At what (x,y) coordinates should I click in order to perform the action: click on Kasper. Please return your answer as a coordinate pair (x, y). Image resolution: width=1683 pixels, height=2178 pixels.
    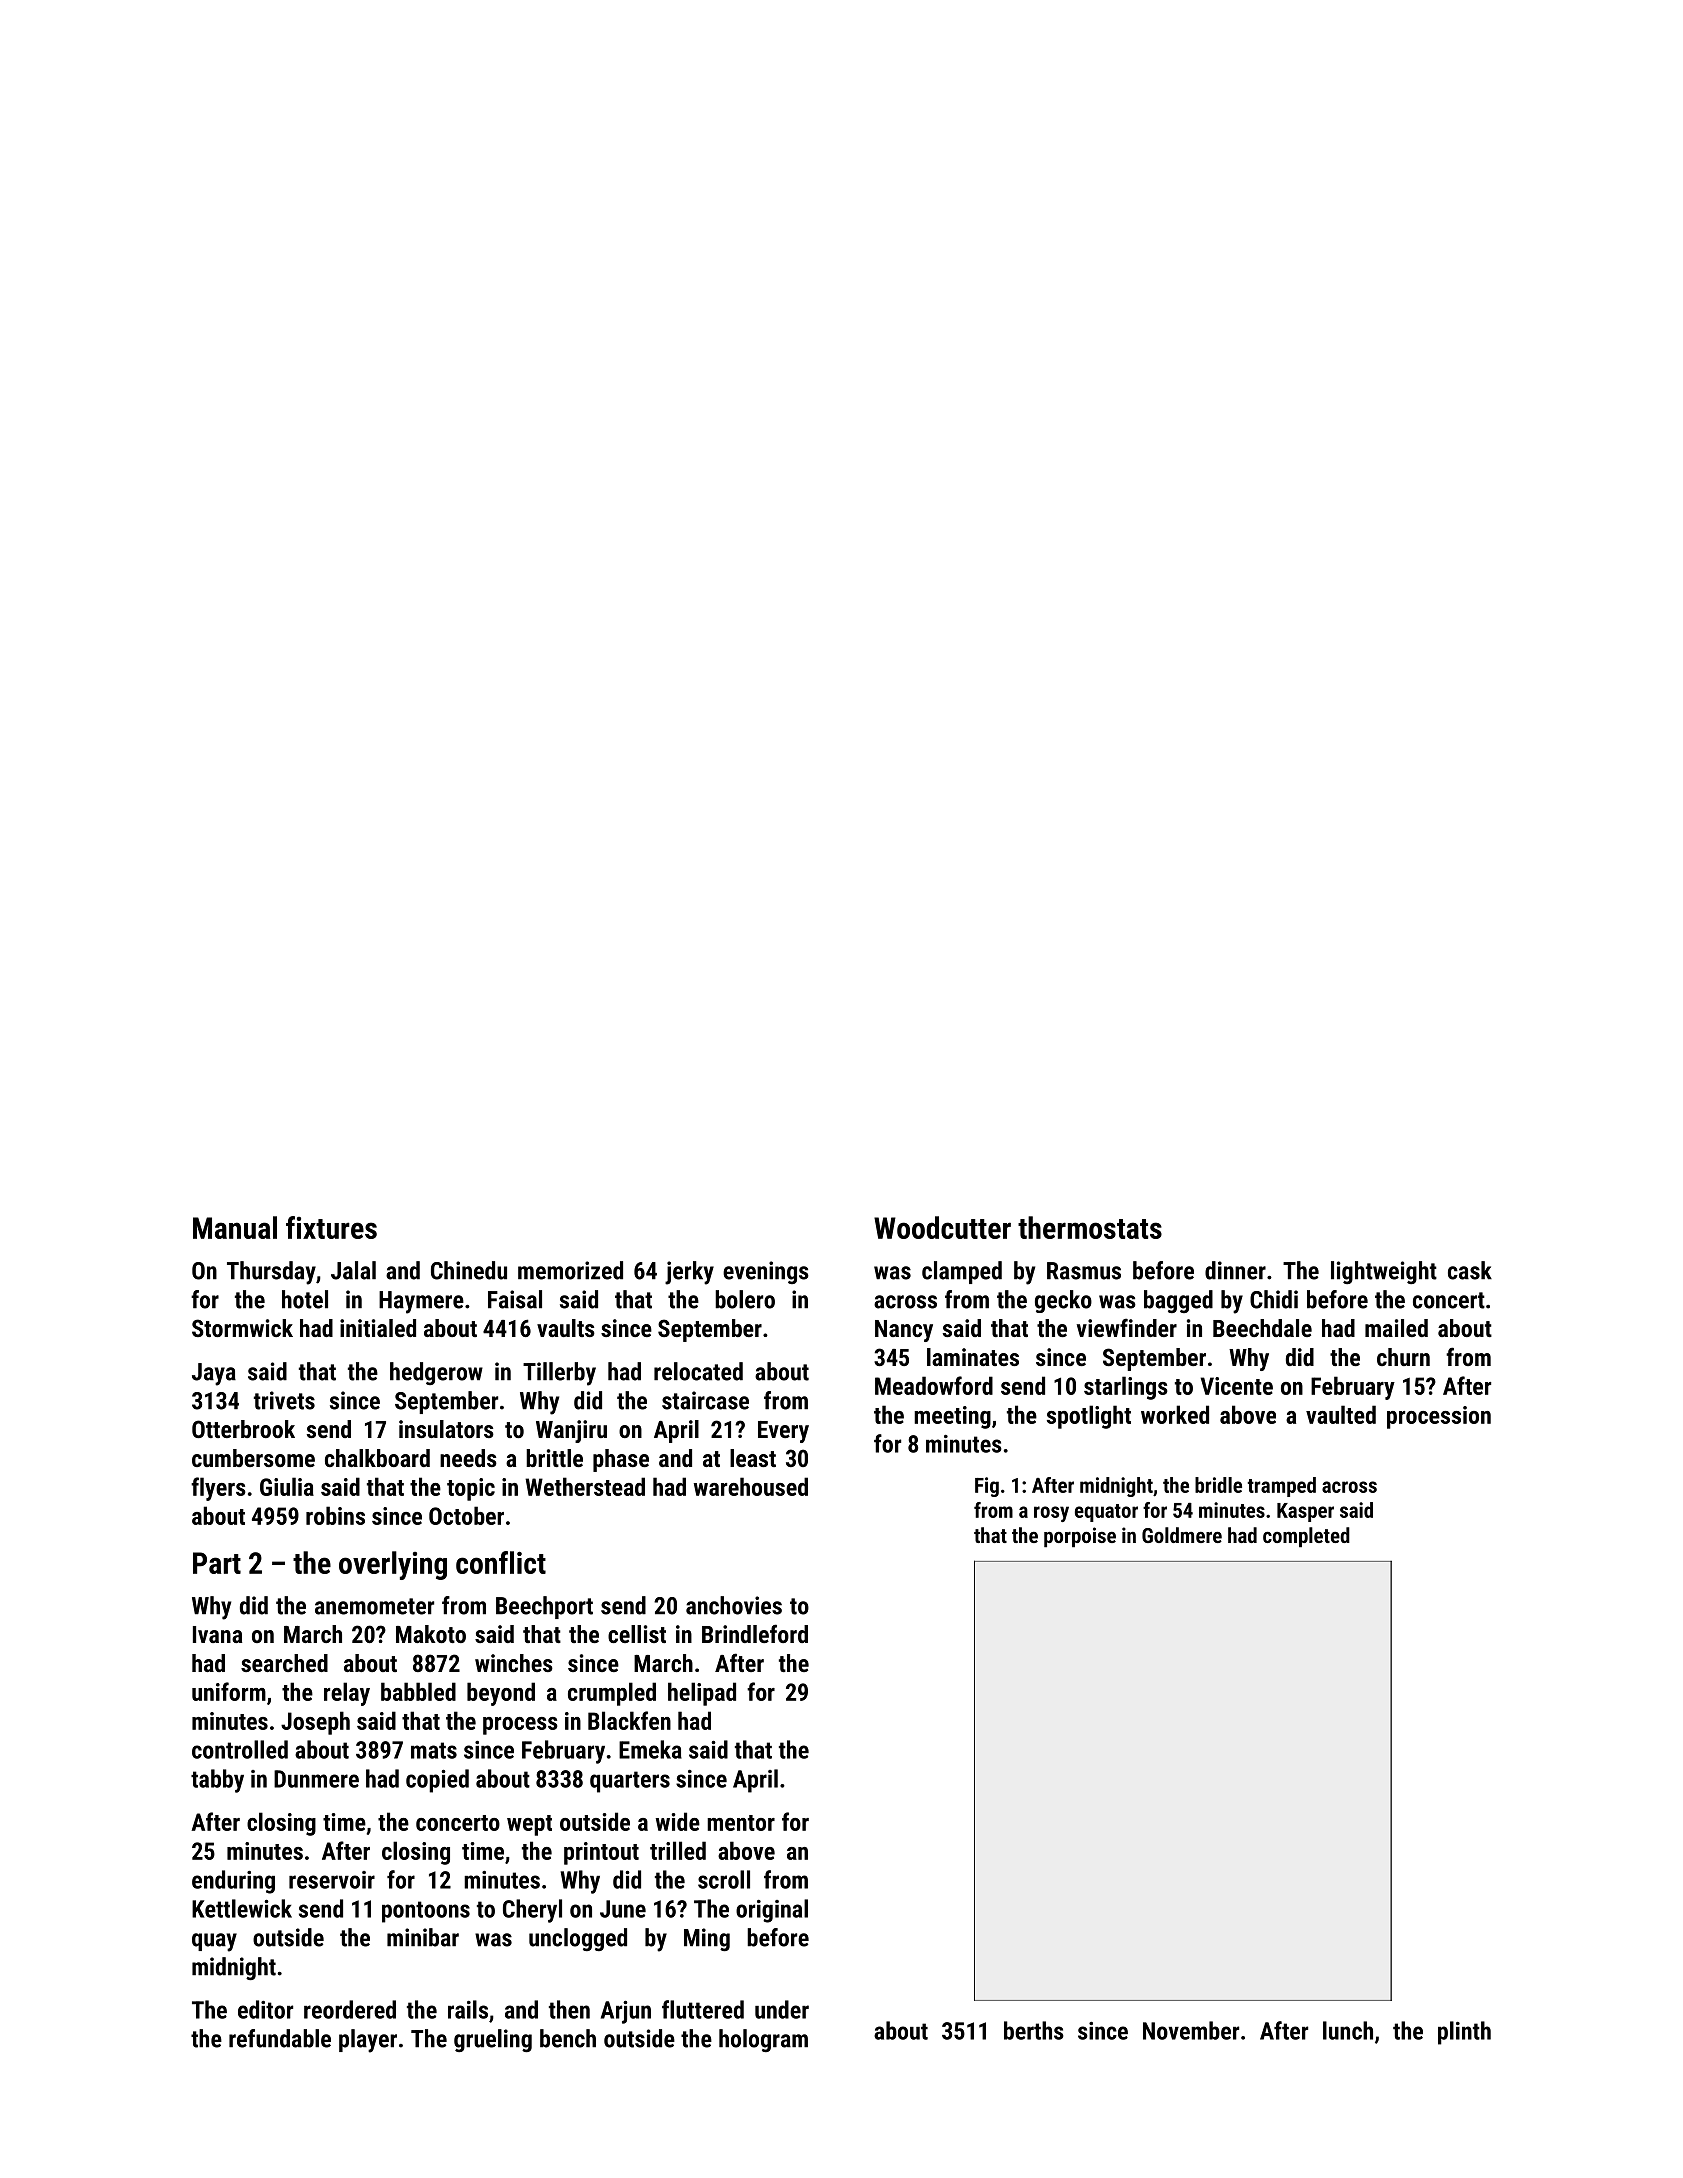
    Looking at the image, I should click on (1305, 1512).
